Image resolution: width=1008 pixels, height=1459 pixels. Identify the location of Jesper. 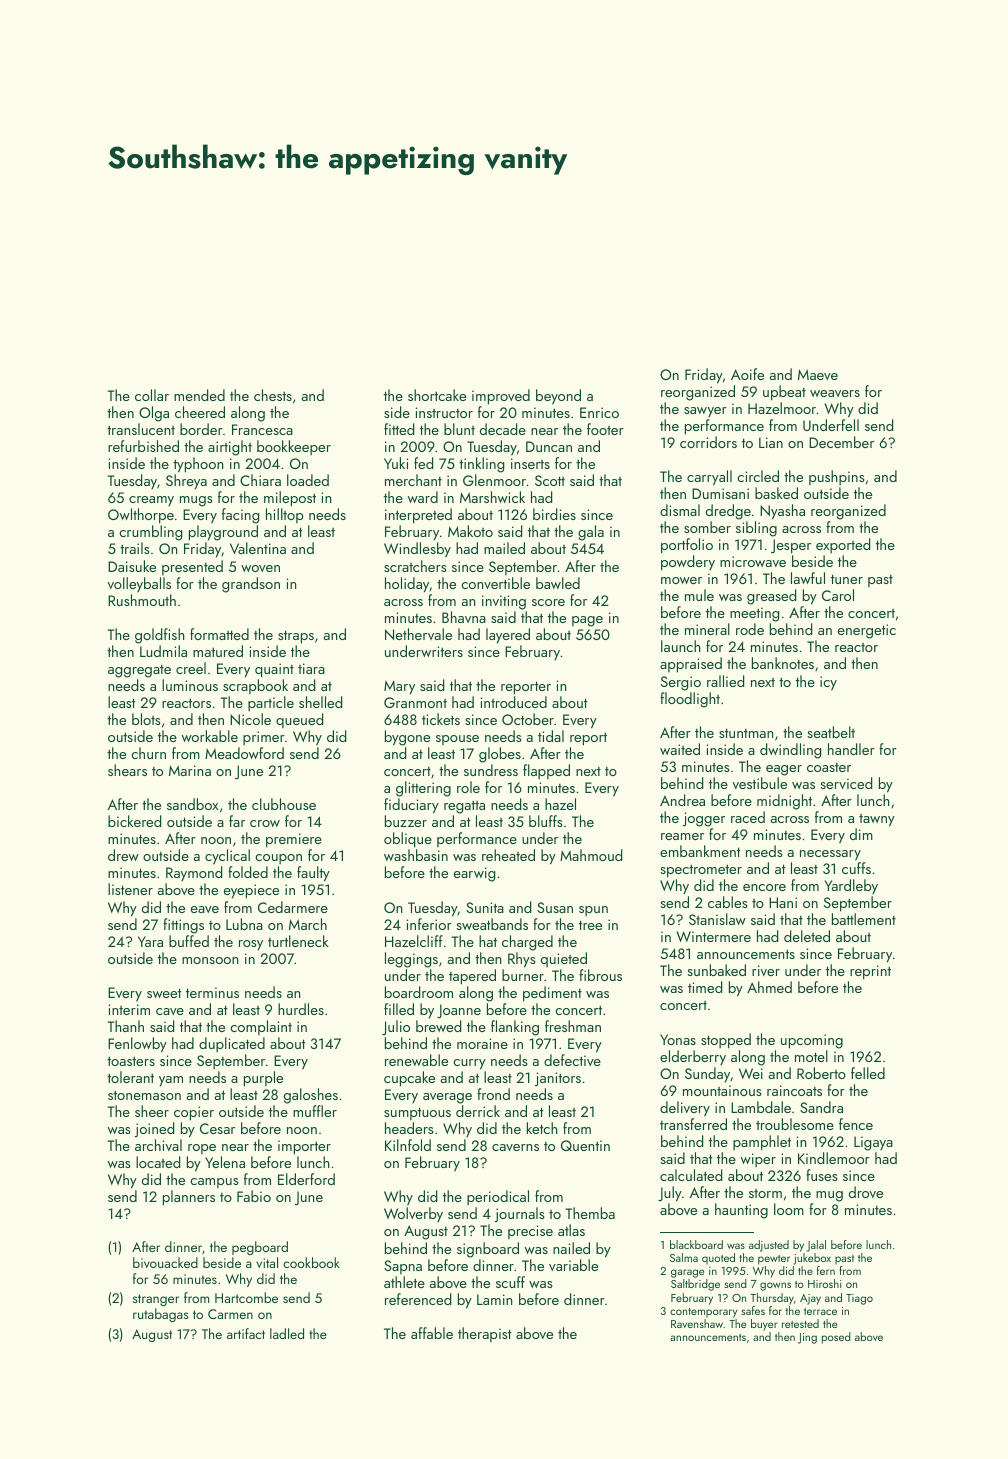
(791, 546).
